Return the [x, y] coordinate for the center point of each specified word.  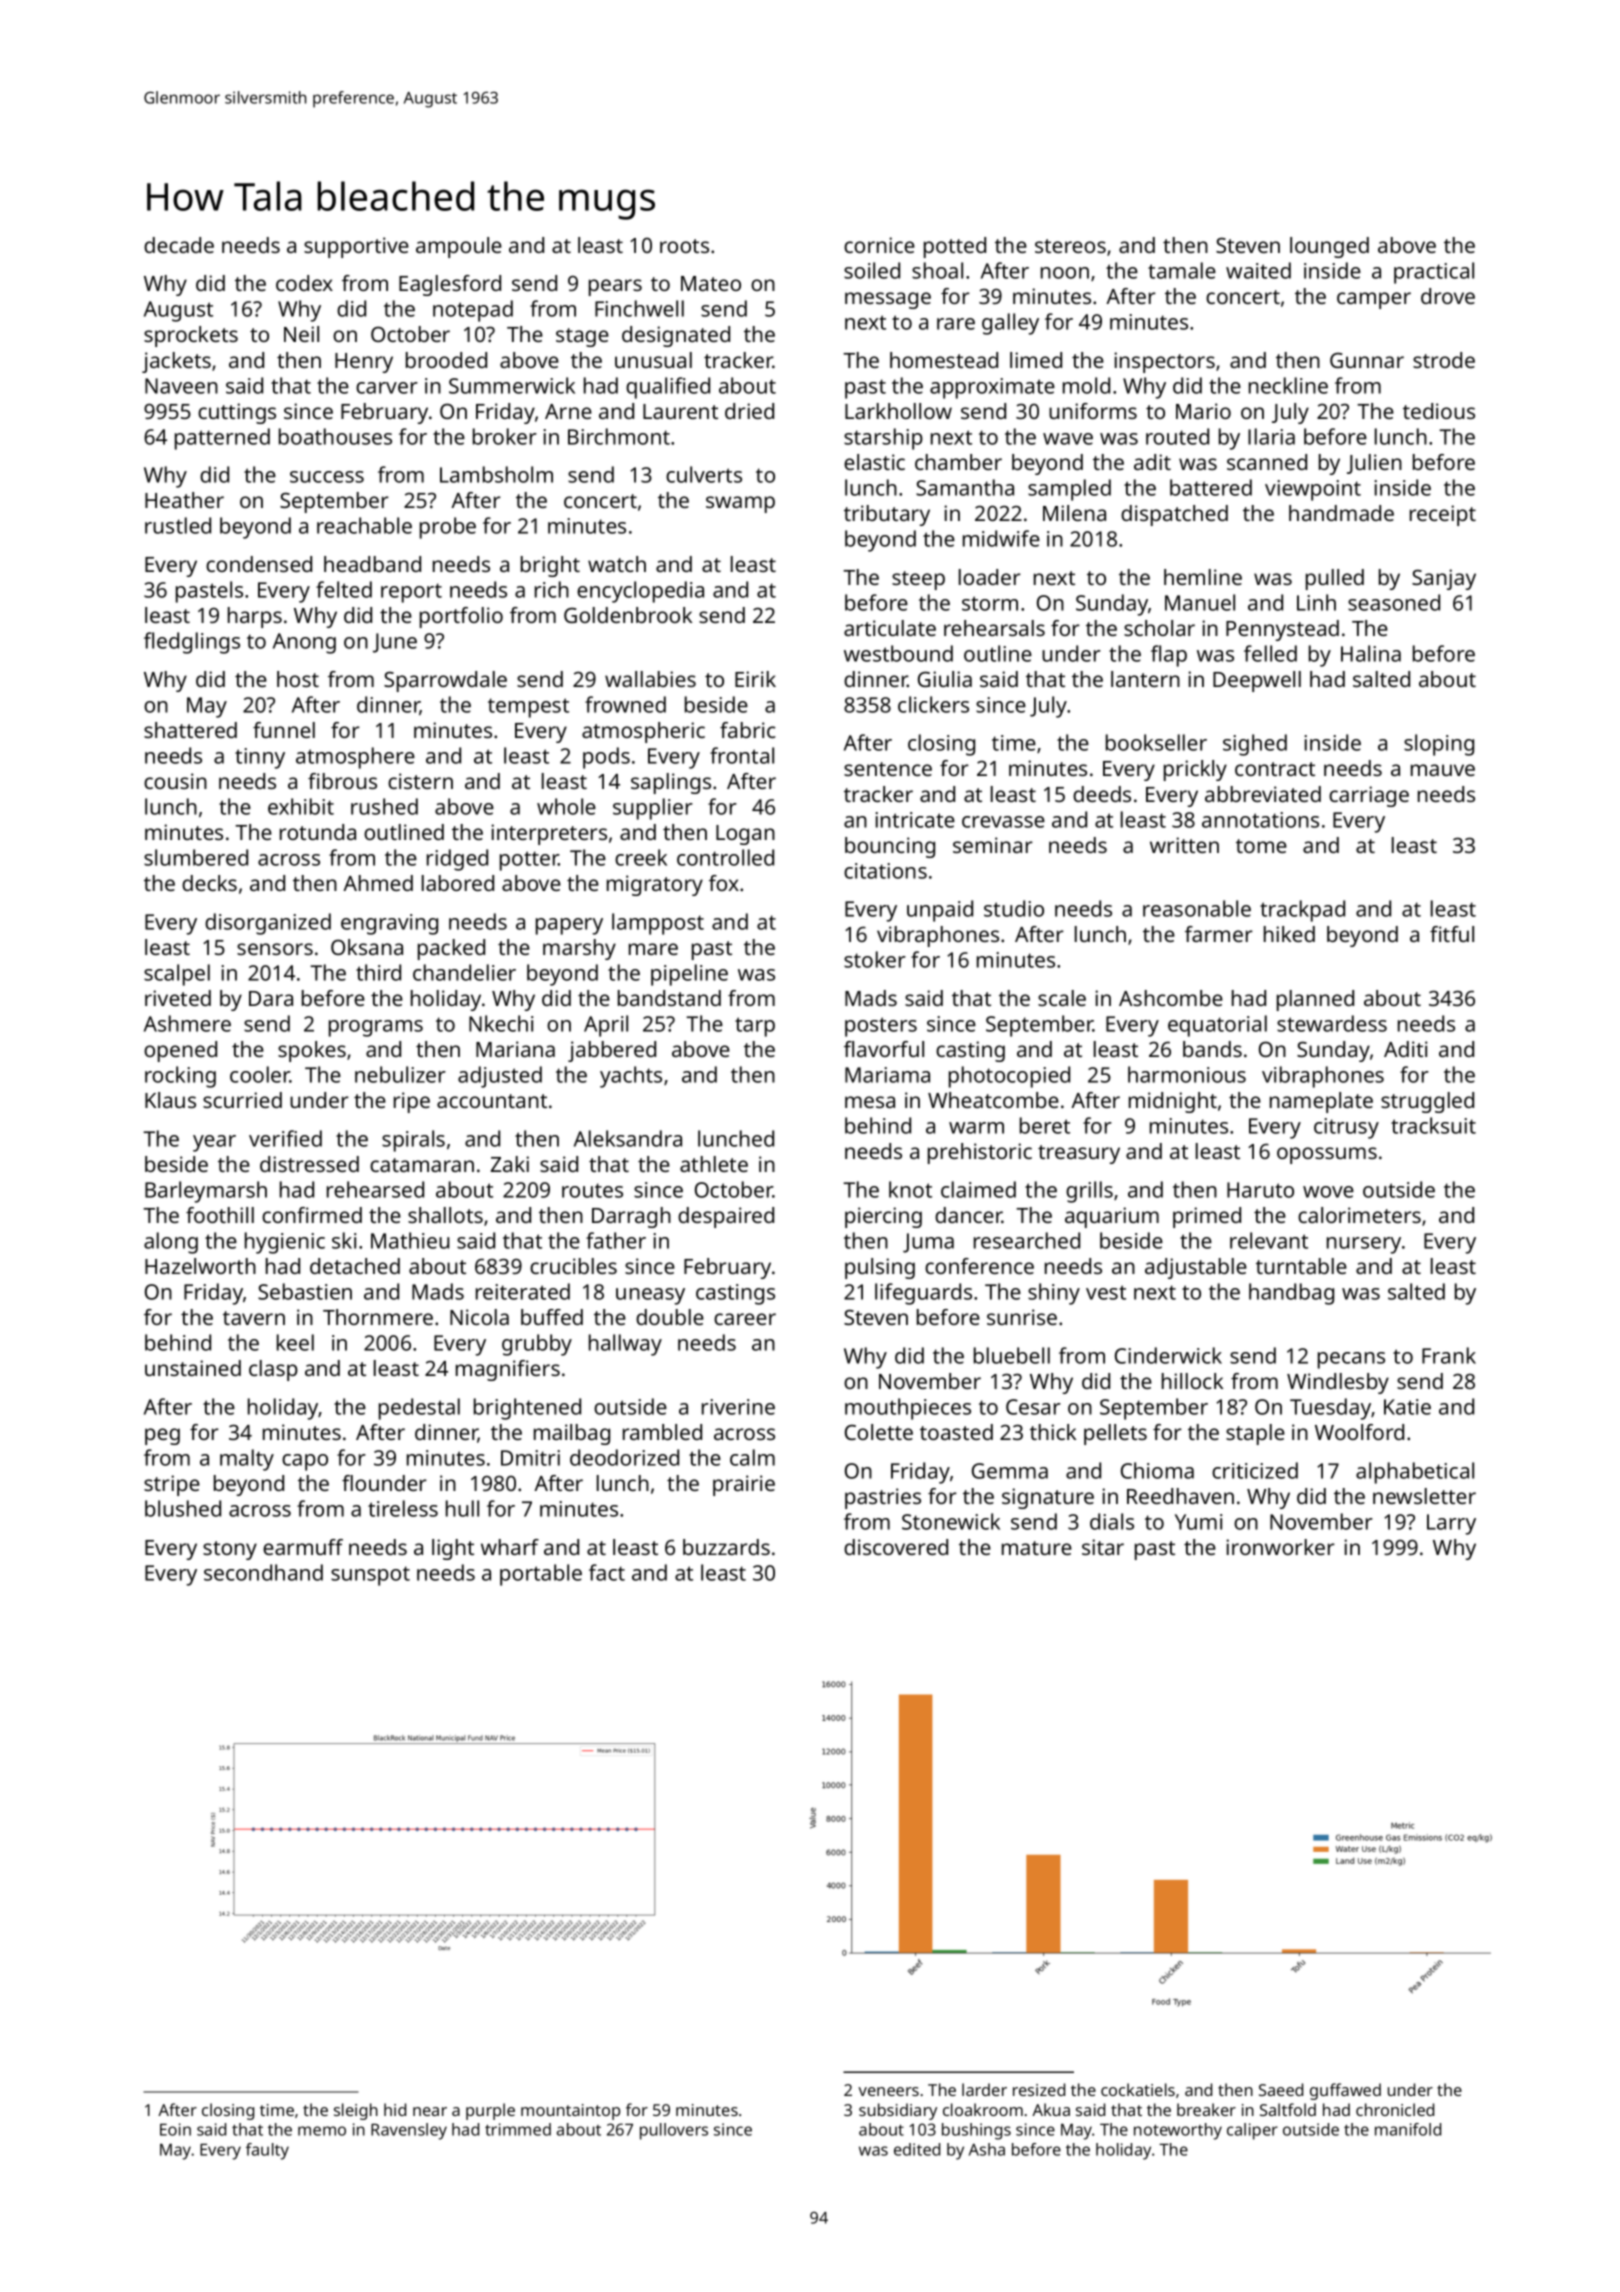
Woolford [1359, 1432]
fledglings [192, 643]
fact [607, 1572]
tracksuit [1433, 1125]
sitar [1103, 1547]
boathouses [335, 436]
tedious [1439, 411]
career [745, 1319]
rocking [180, 1077]
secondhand [263, 1572]
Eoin [175, 2129]
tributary [887, 515]
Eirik [755, 679]
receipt [1443, 515]
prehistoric [980, 1153]
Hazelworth [200, 1266]
